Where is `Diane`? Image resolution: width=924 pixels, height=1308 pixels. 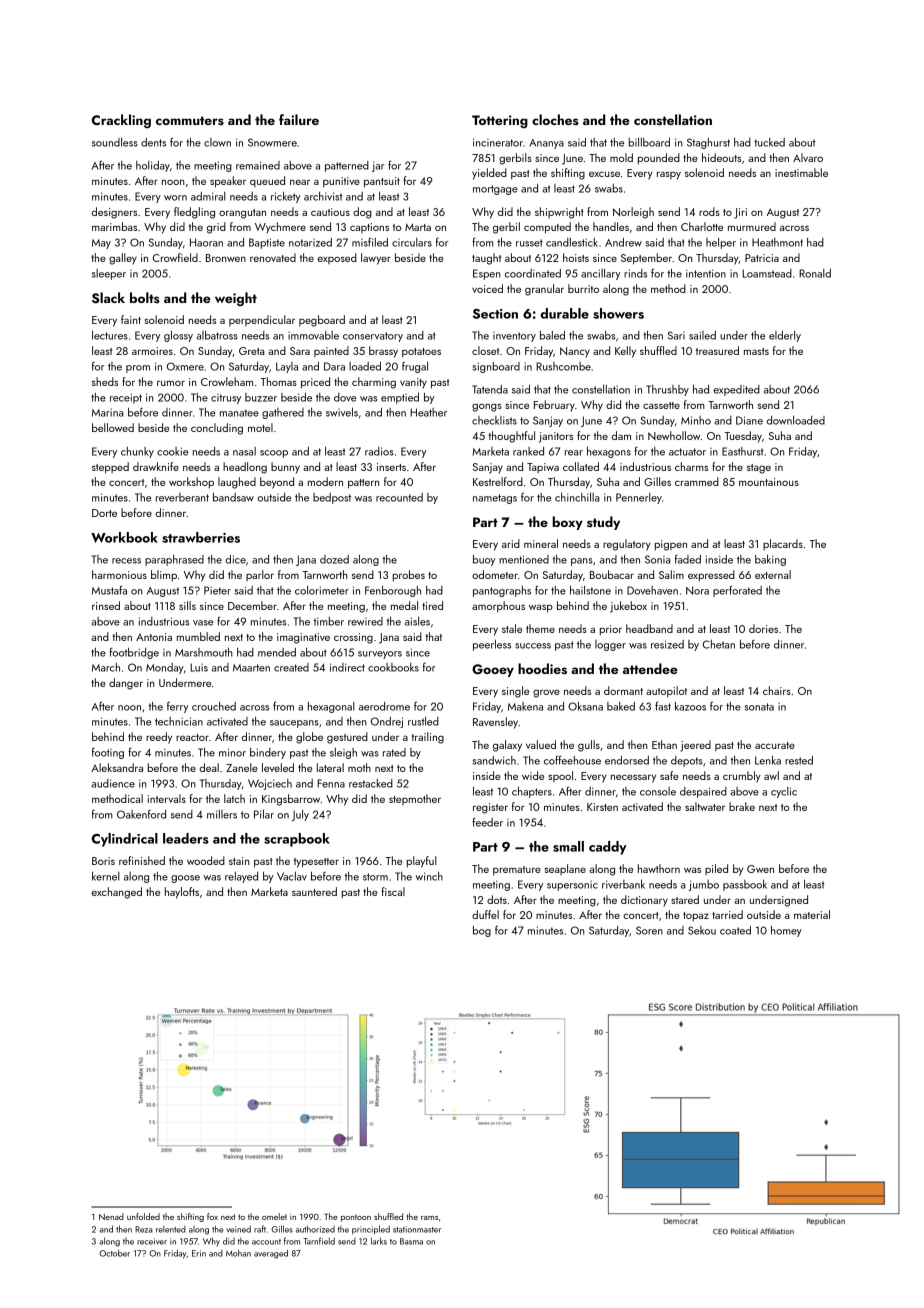
Diane is located at coordinates (749, 420).
